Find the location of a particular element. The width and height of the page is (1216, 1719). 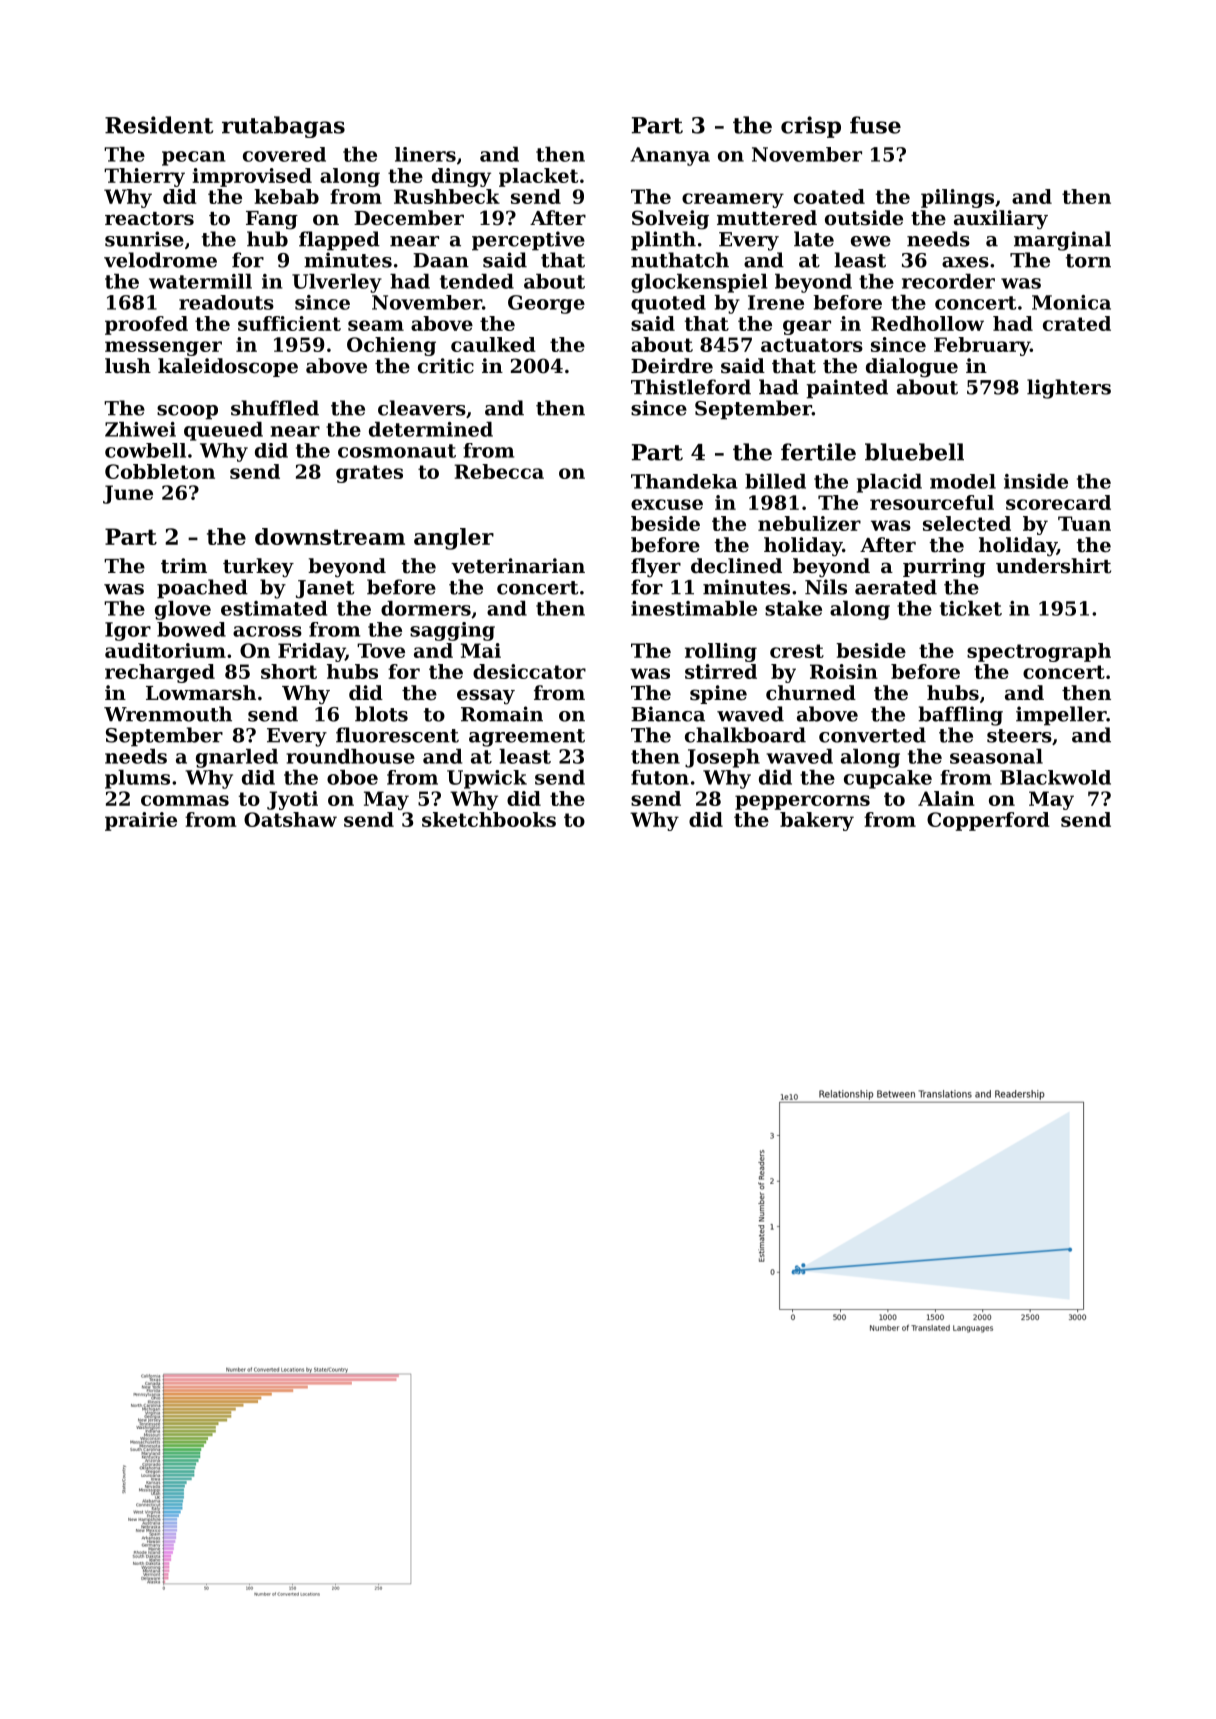

rutabagas is located at coordinates (283, 127).
